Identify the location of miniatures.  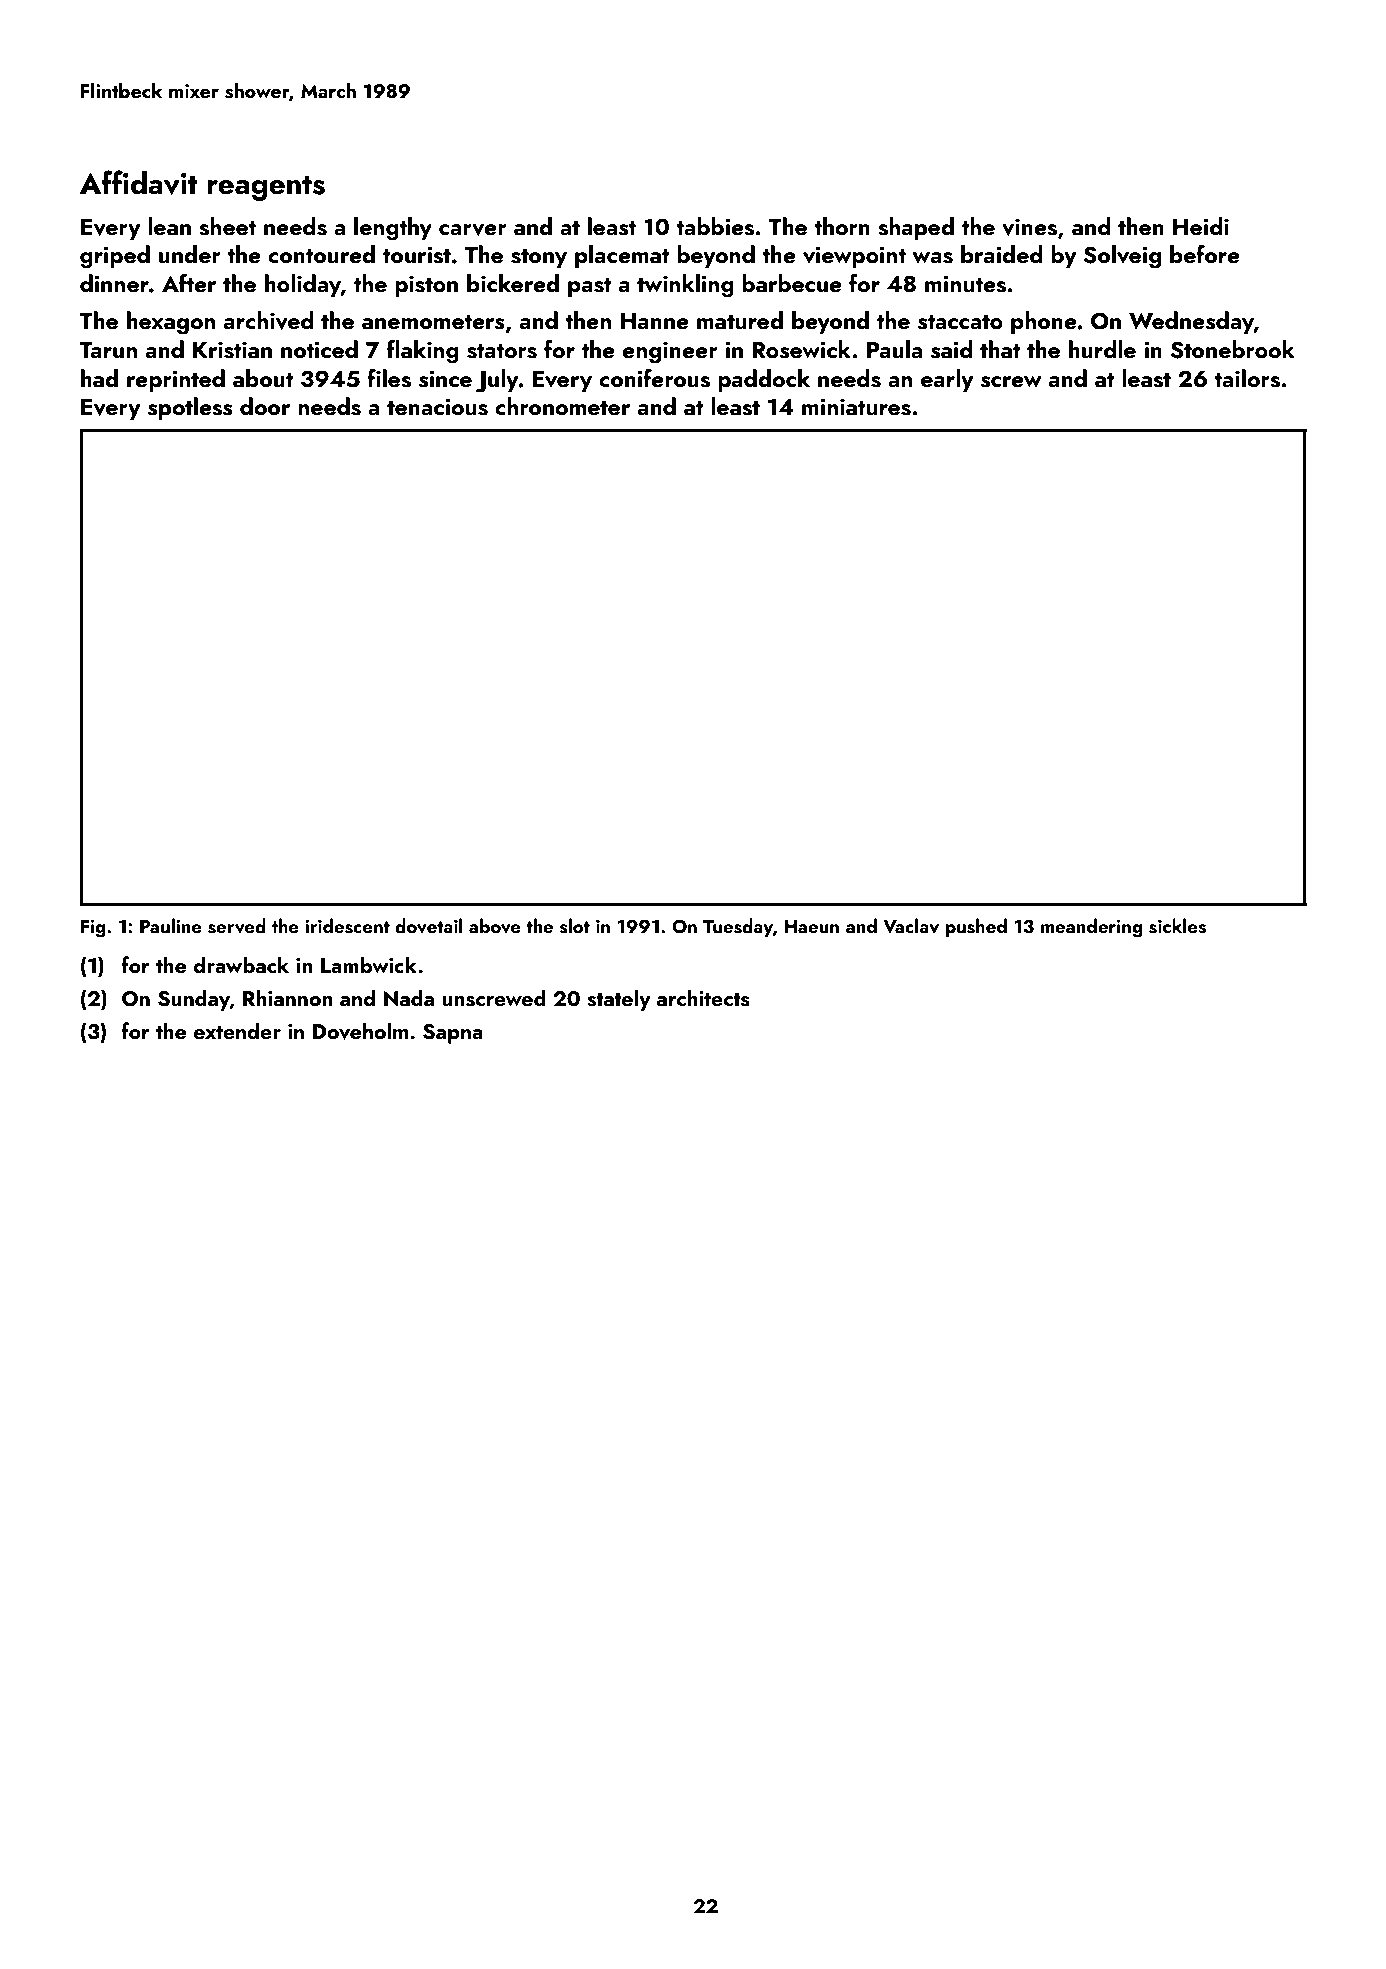
(856, 407).
